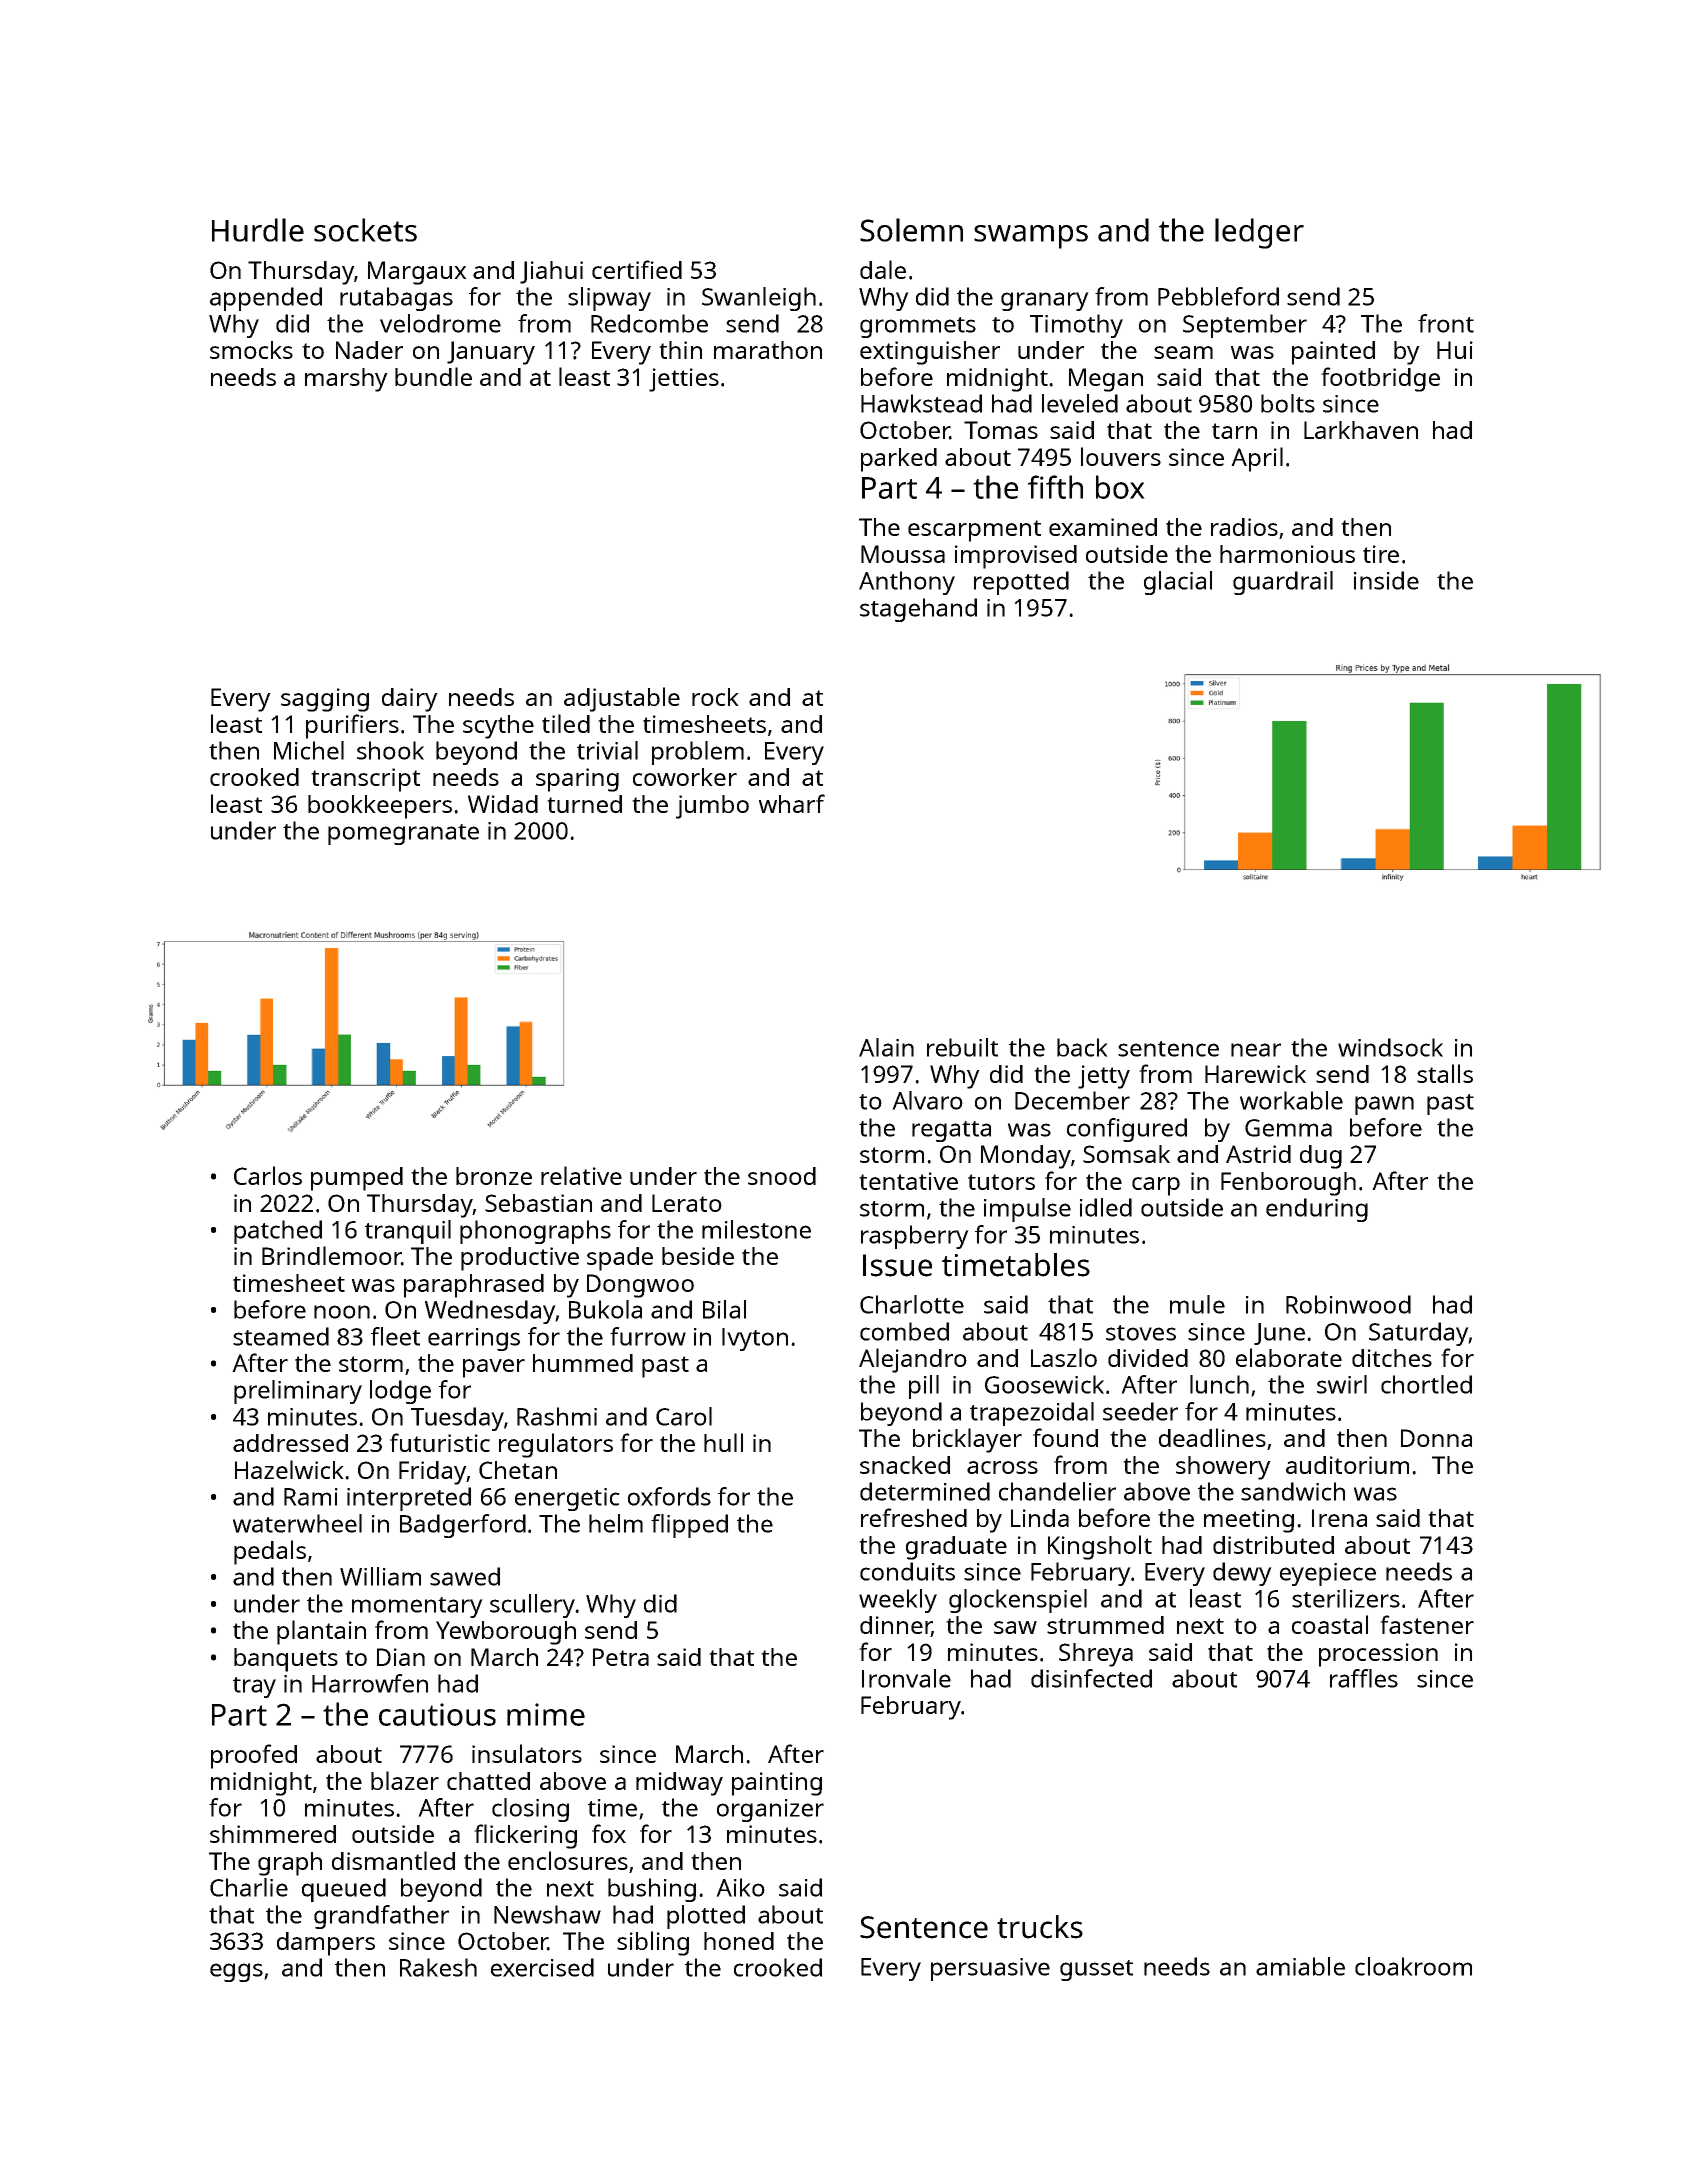  What do you see at coordinates (251, 350) in the screenshot?
I see `smocks` at bounding box center [251, 350].
